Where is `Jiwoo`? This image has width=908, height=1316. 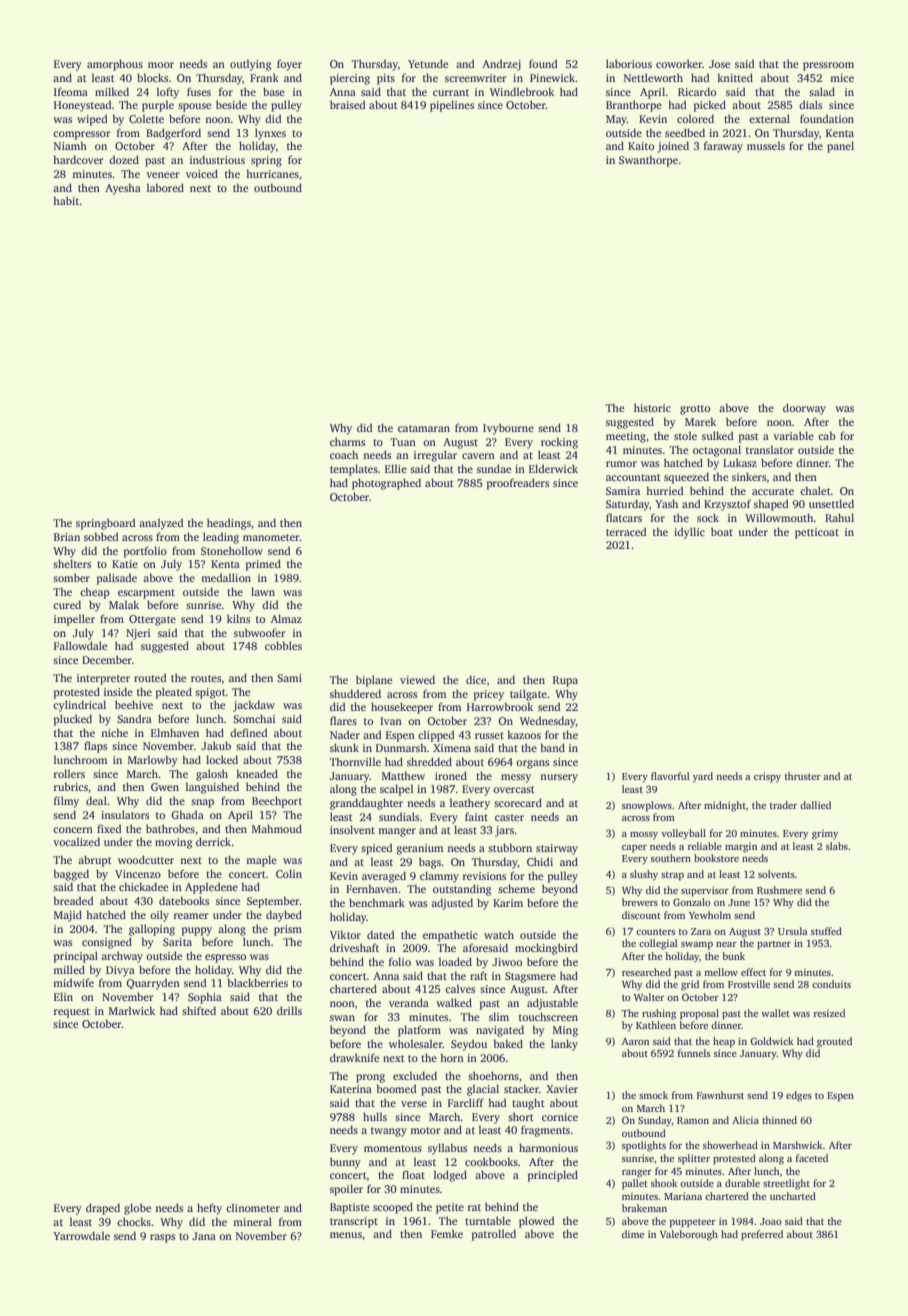
Jiwoo is located at coordinates (507, 962).
